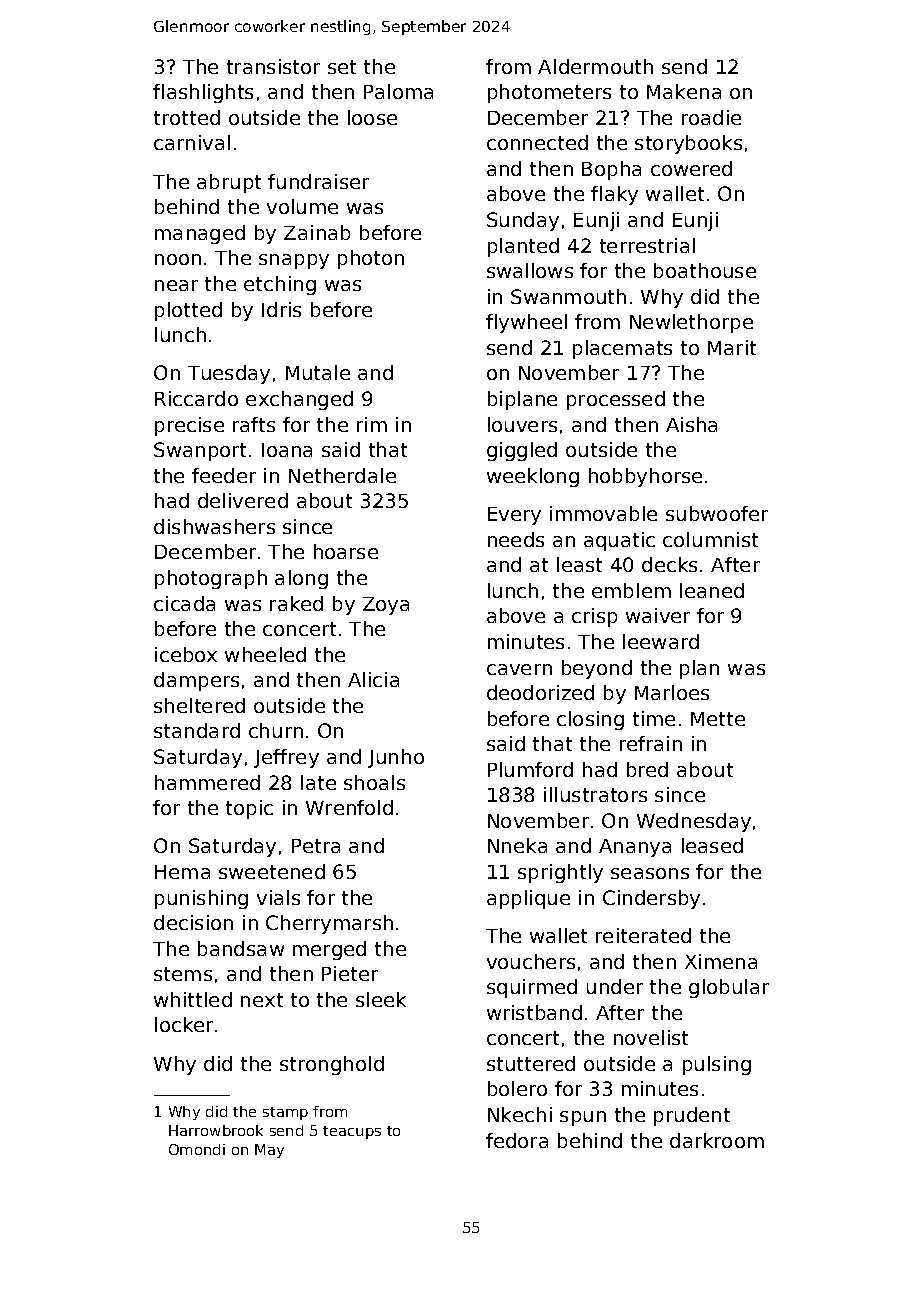  Describe the element at coordinates (517, 845) in the image. I see `Nneka` at that location.
